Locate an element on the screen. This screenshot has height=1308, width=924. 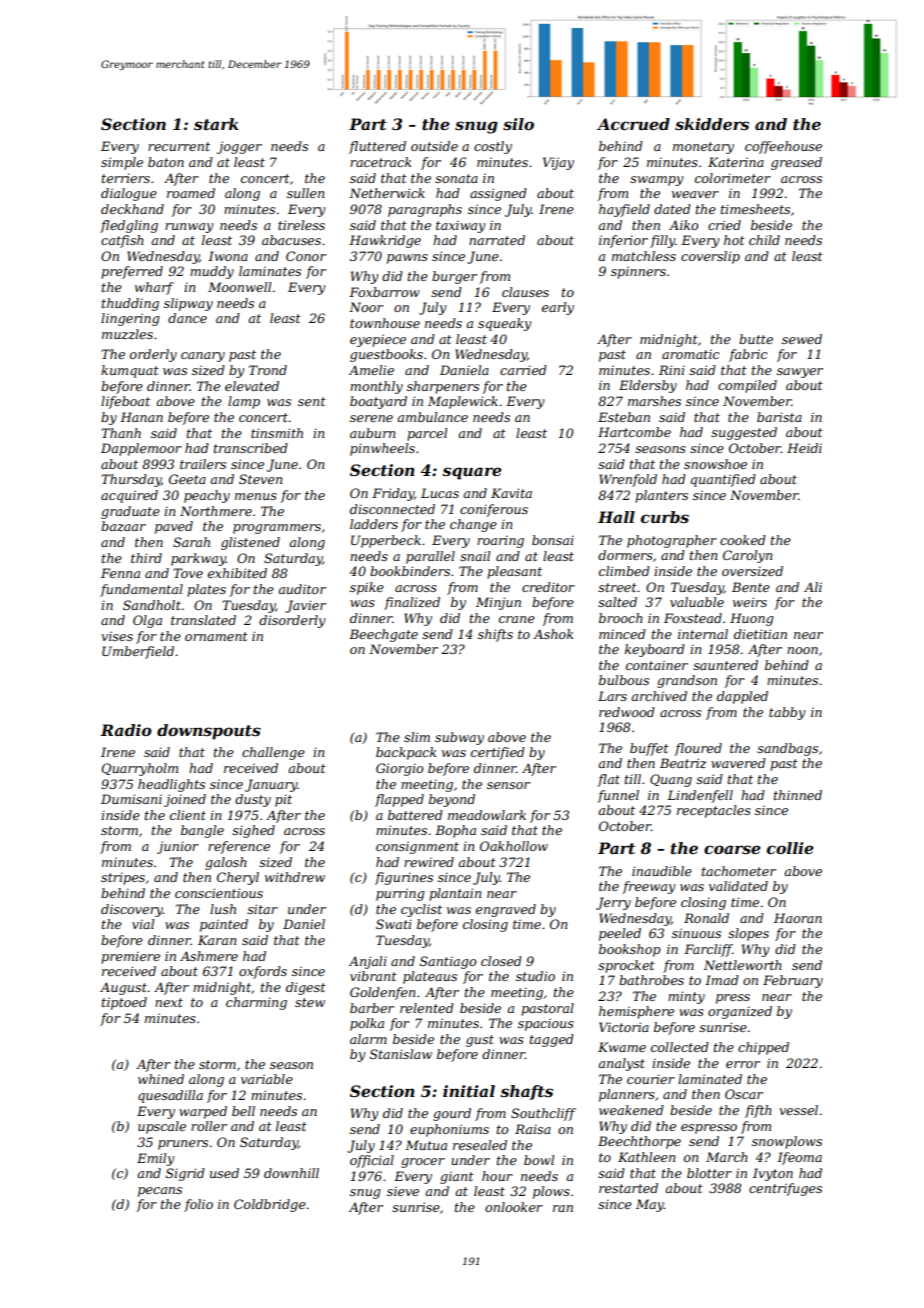
preferred is located at coordinates (132, 272).
